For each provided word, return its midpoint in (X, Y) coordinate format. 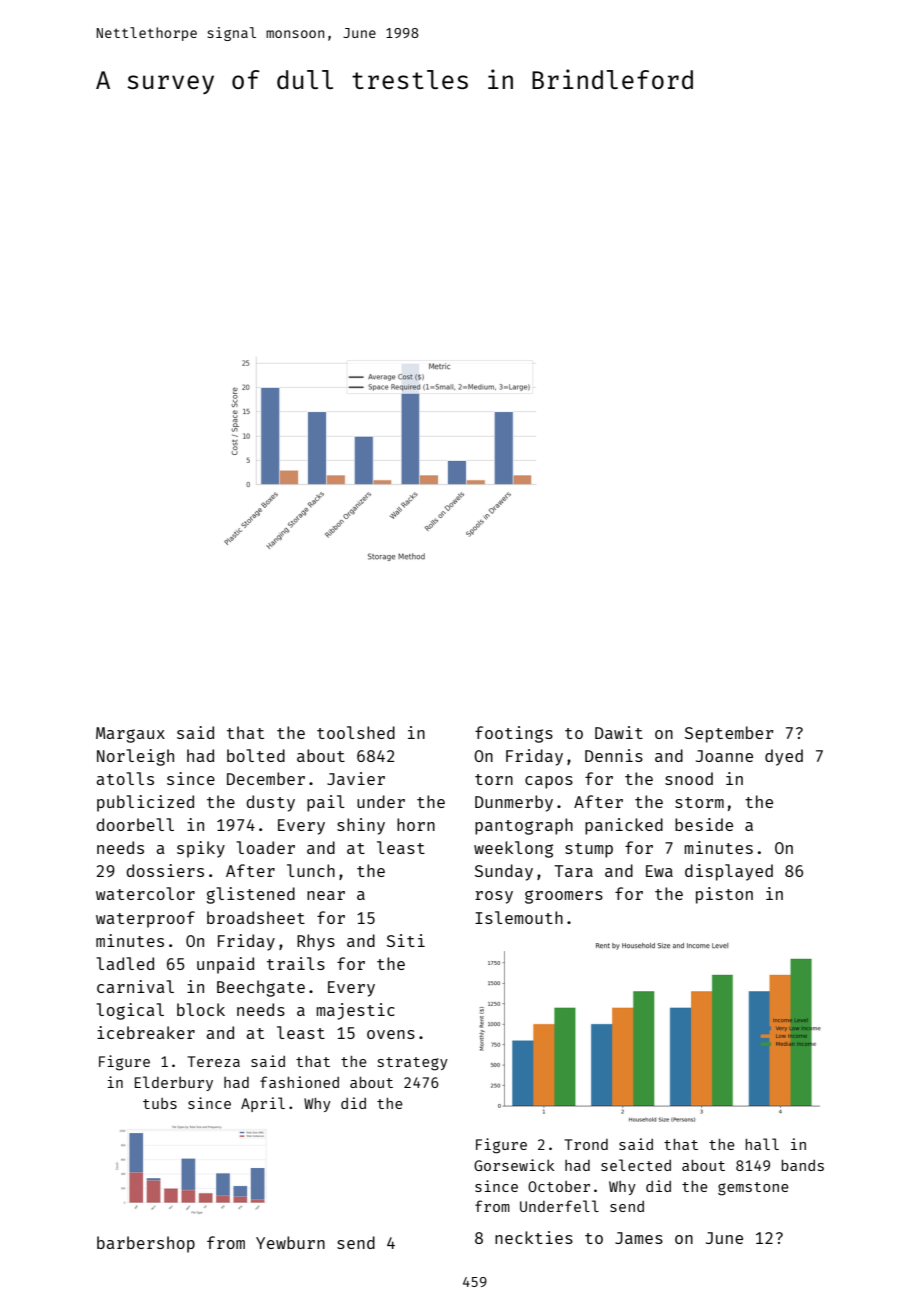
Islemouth (519, 917)
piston (724, 895)
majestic (355, 1011)
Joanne (724, 756)
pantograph (524, 826)
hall (762, 1144)
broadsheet (256, 917)
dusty (270, 803)
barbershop (146, 1244)
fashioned (299, 1082)
